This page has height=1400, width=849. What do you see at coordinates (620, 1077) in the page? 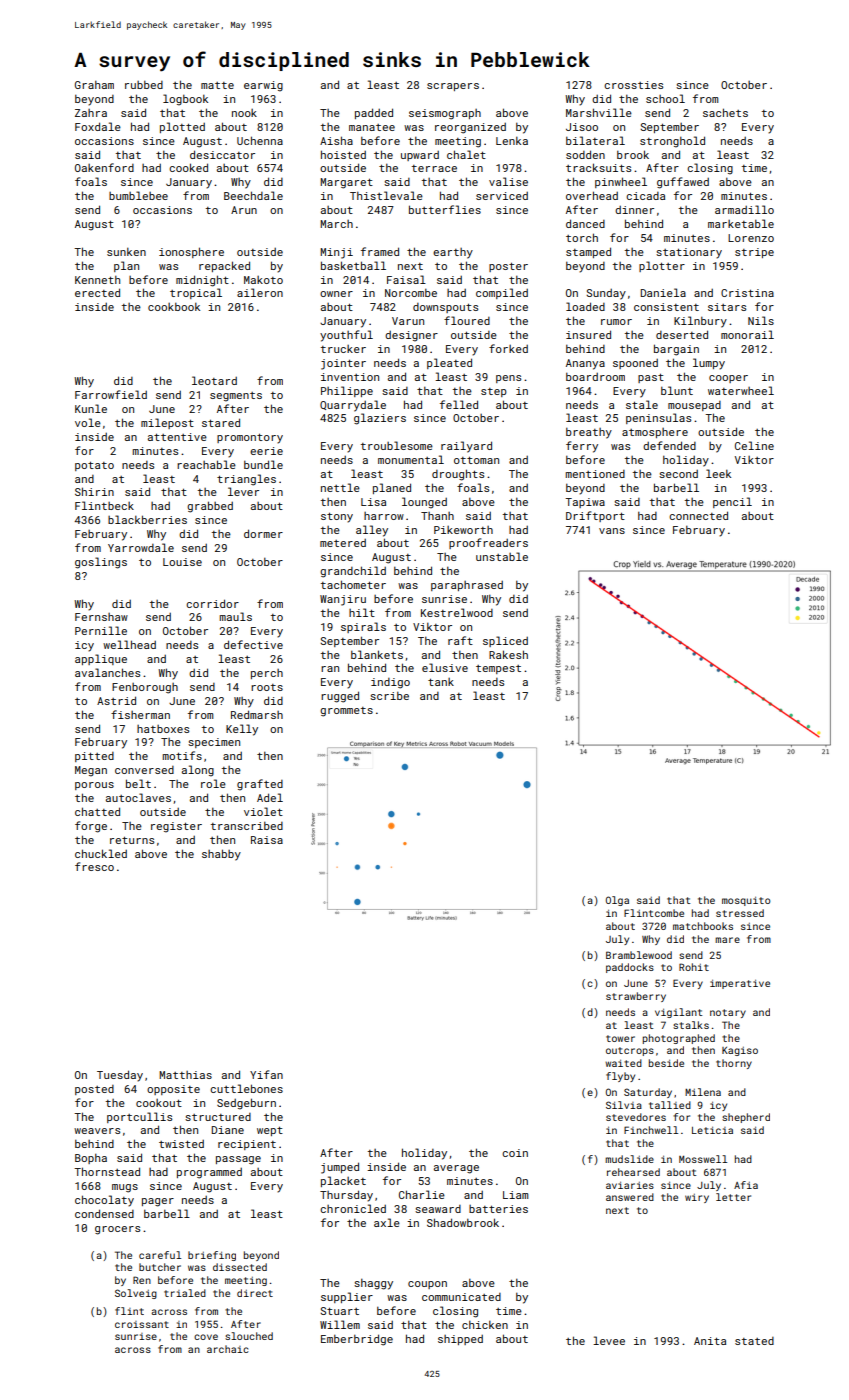
I see `flyby` at bounding box center [620, 1077].
